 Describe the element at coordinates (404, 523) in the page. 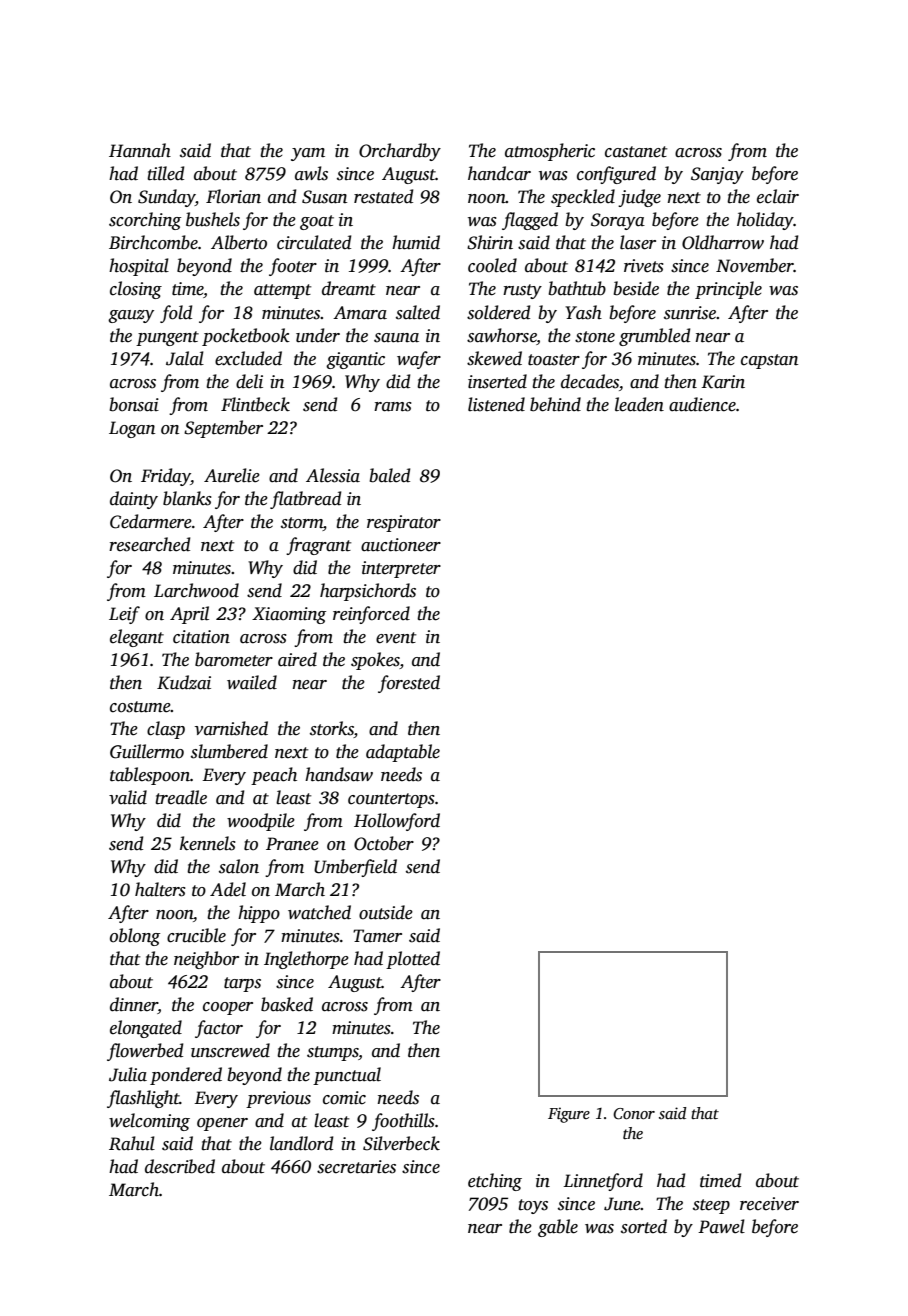

I see `respirator` at that location.
